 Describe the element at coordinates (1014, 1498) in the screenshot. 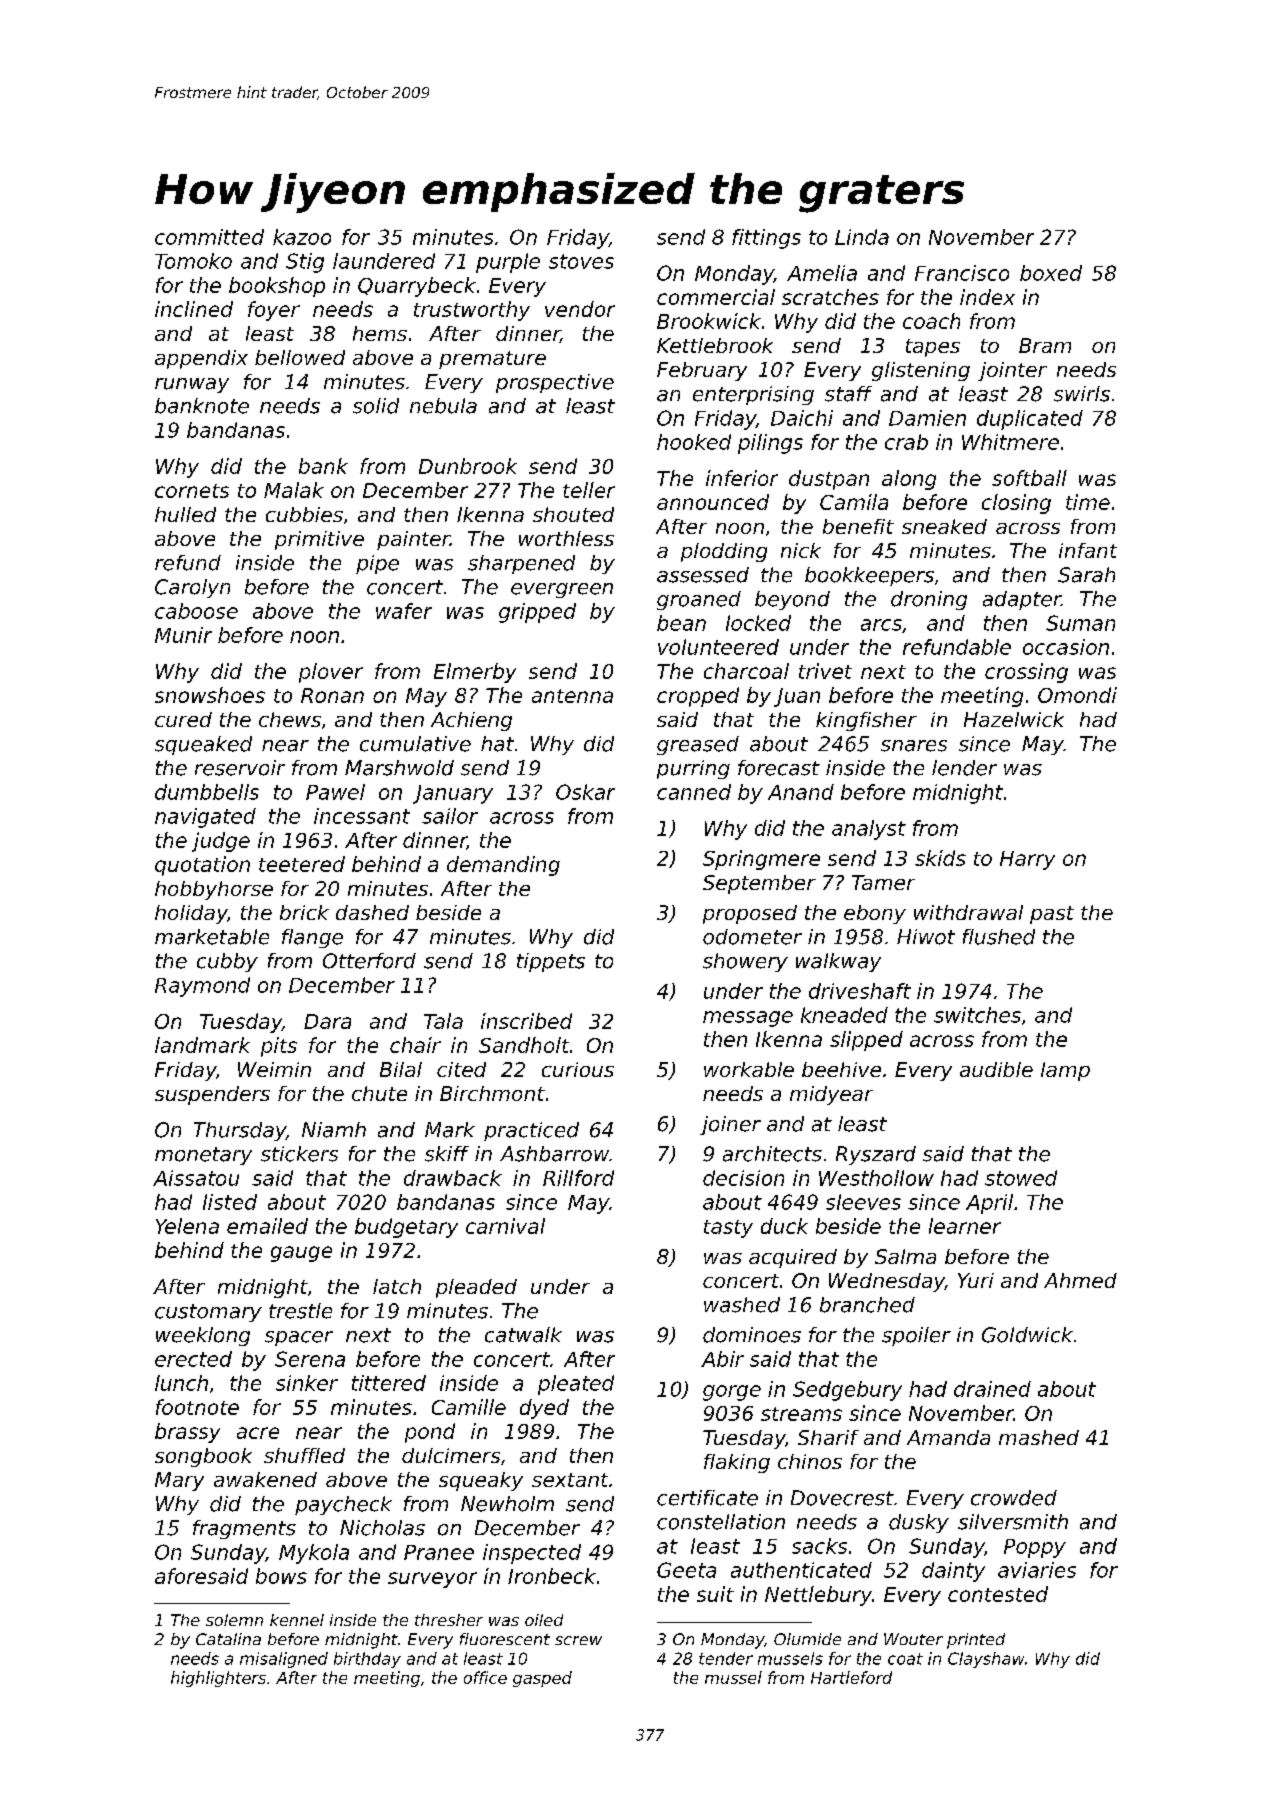

I see `crowded` at that location.
